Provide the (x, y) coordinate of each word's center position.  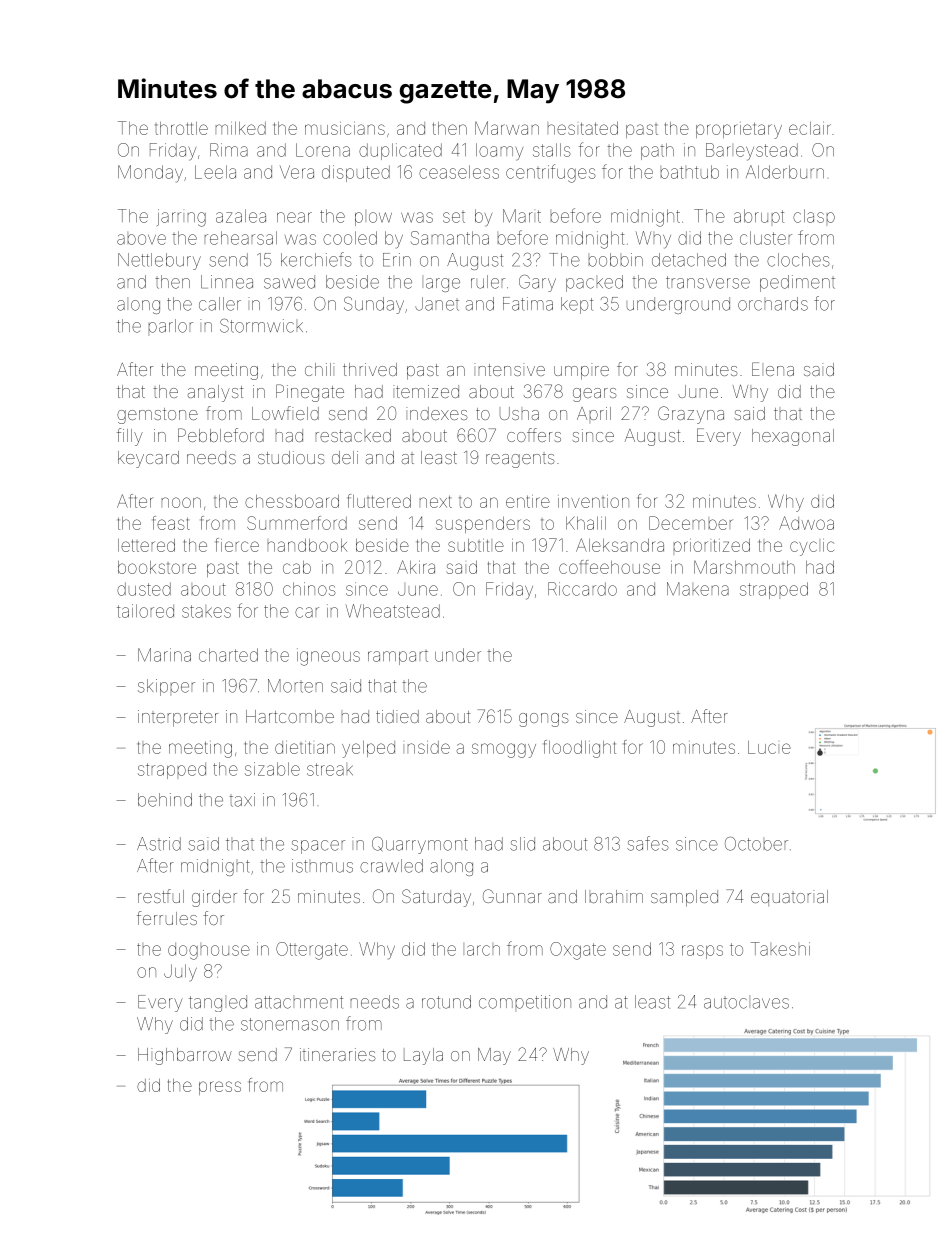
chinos (309, 589)
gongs (544, 720)
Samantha (450, 238)
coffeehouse (609, 567)
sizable (272, 769)
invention (593, 501)
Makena (698, 589)
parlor (171, 326)
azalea (241, 216)
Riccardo (582, 589)
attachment (299, 1002)
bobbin (616, 260)
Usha (519, 413)
